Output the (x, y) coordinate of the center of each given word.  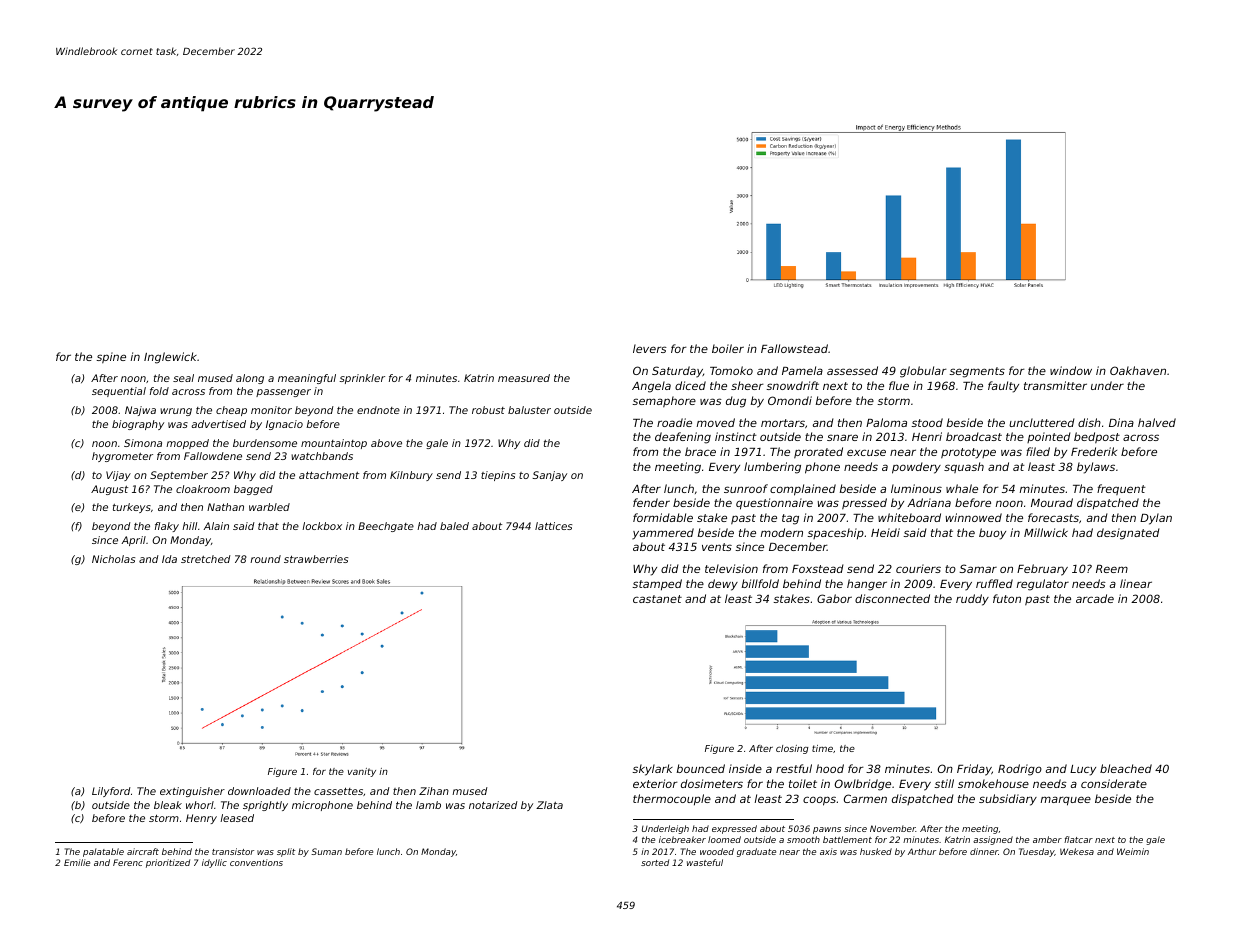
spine (111, 358)
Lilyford (111, 792)
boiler (728, 348)
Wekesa (1077, 851)
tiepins (498, 476)
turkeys (132, 508)
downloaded (259, 791)
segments (977, 372)
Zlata (549, 805)
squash (964, 467)
